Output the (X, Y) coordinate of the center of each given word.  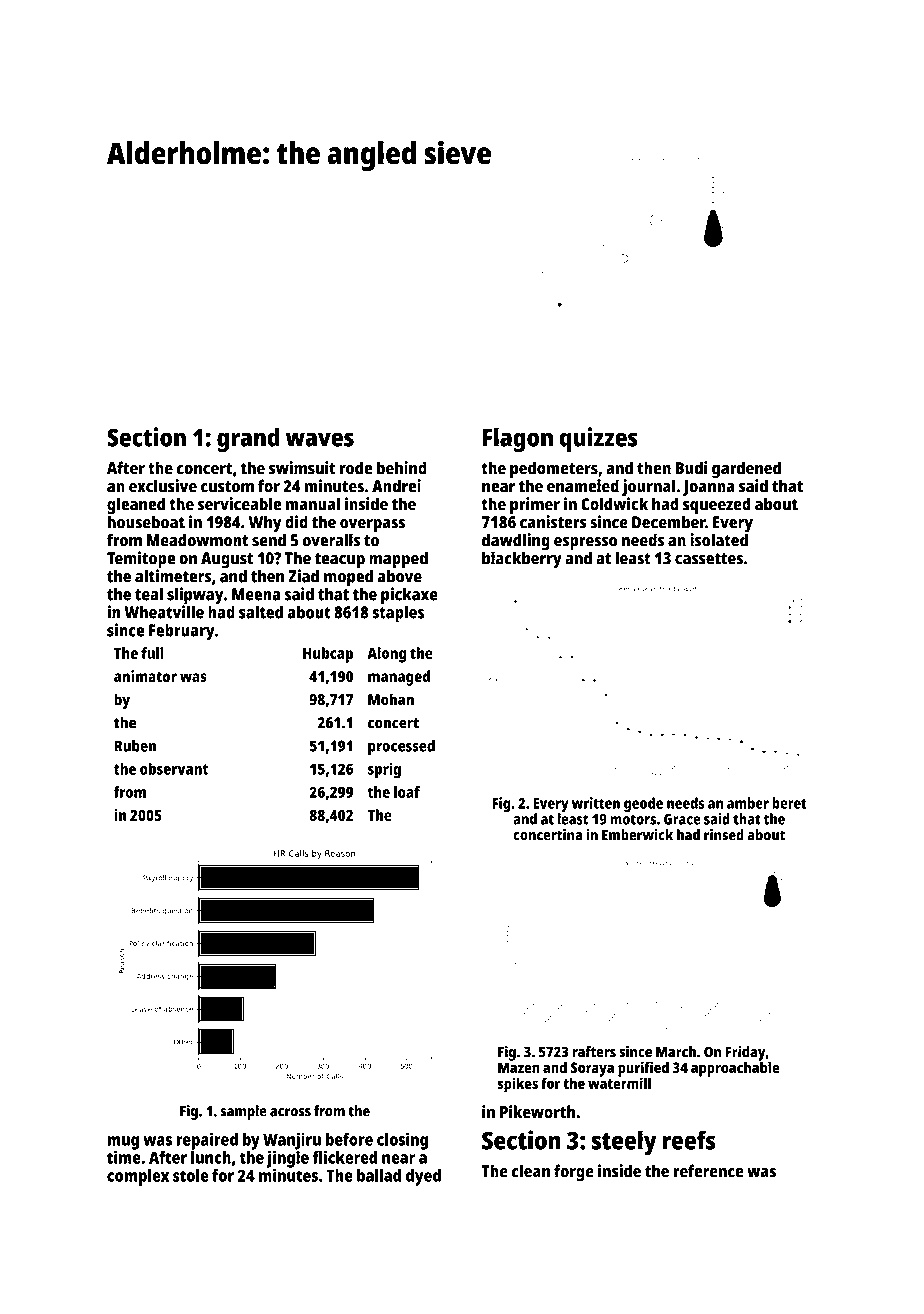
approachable (735, 1069)
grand (248, 440)
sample (243, 1112)
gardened (746, 469)
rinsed (724, 835)
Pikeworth (537, 1112)
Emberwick (637, 835)
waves (320, 439)
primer (535, 506)
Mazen (519, 1067)
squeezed (717, 506)
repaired (207, 1141)
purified (643, 1069)
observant (174, 769)
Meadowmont (198, 540)
